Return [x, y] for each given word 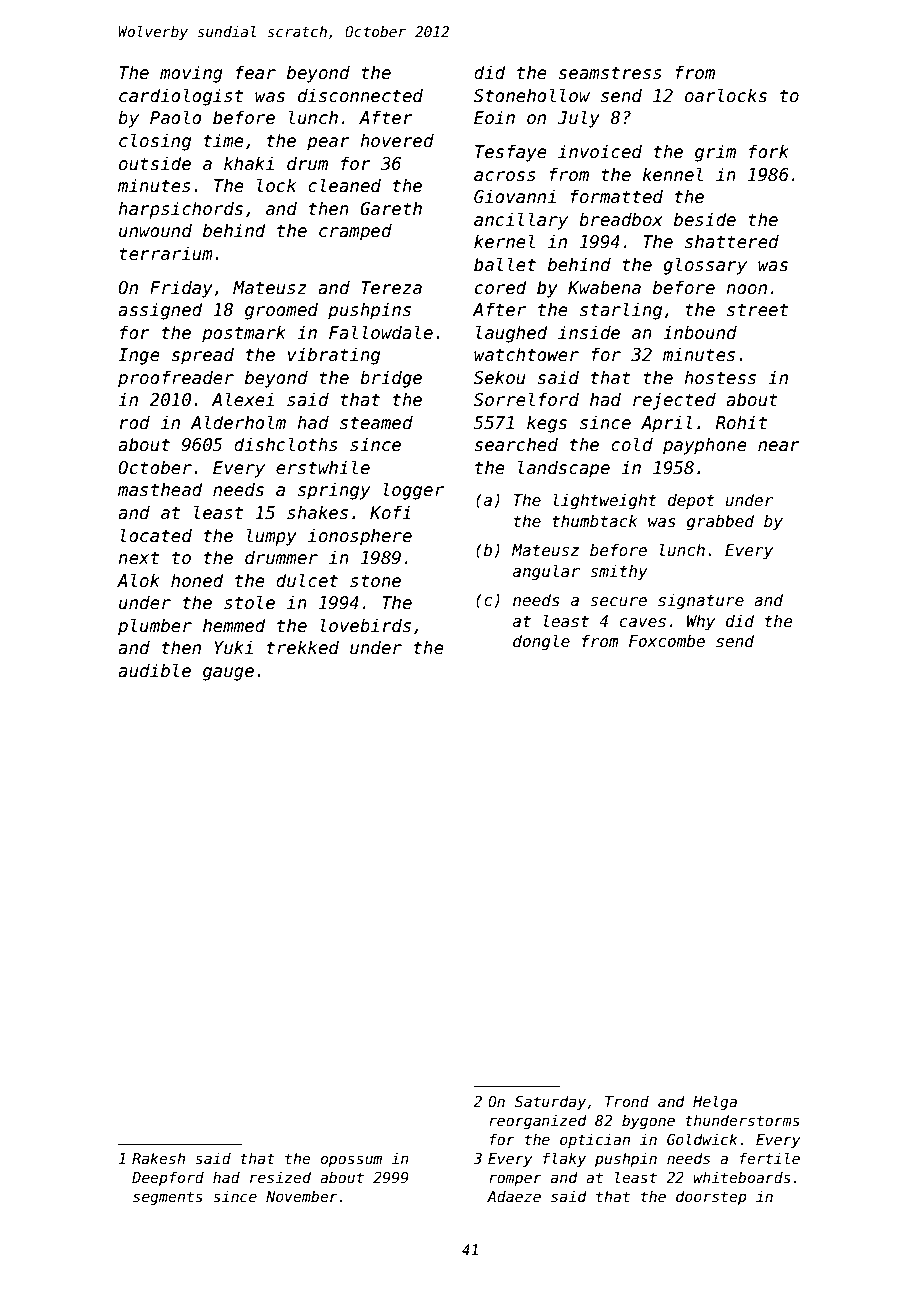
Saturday [550, 1102]
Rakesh [158, 1158]
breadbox [620, 219]
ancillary [521, 221]
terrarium [166, 253]
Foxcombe [667, 640]
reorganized [538, 1121]
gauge [228, 674]
